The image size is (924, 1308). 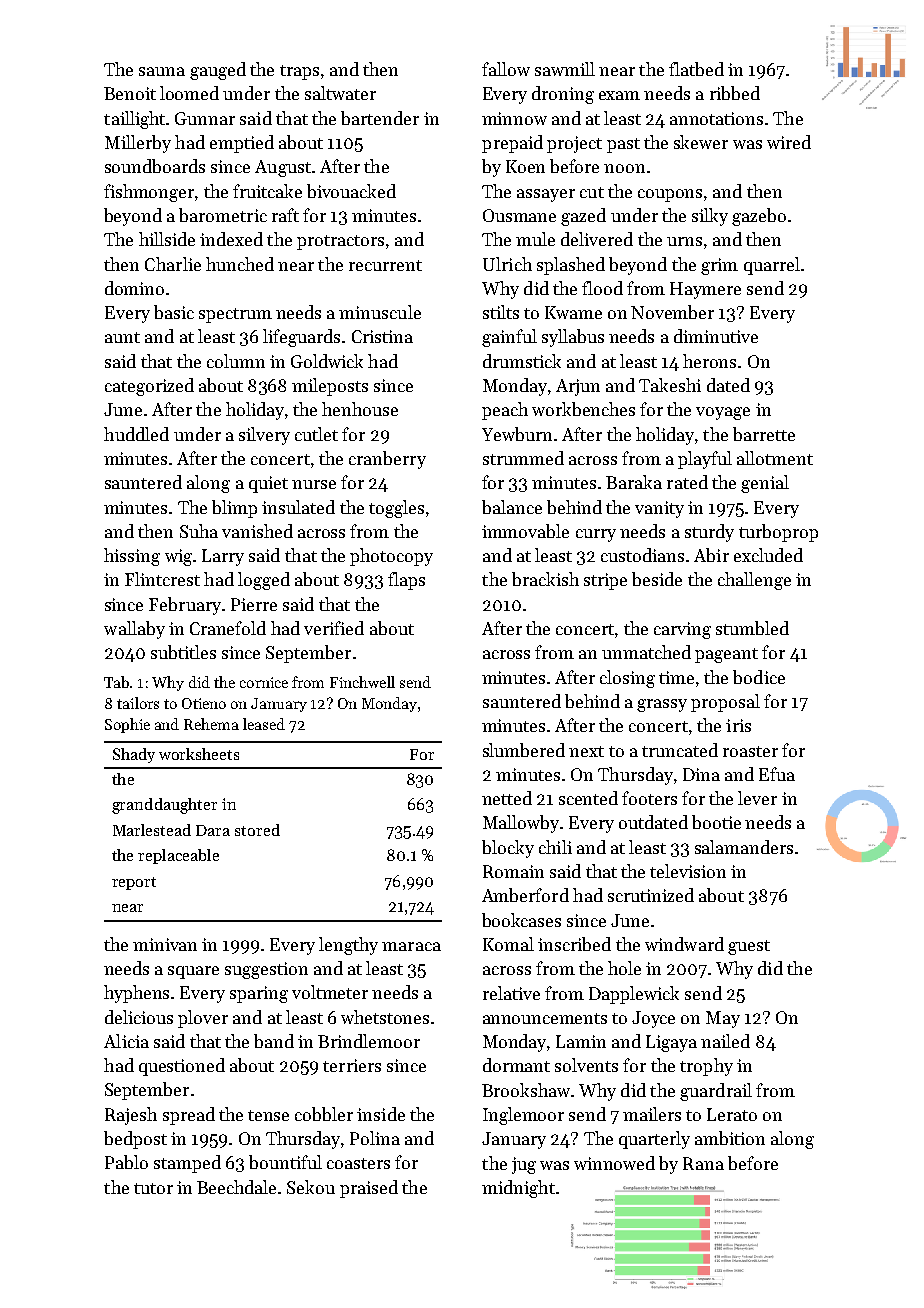 I want to click on taillight, so click(x=134, y=120).
